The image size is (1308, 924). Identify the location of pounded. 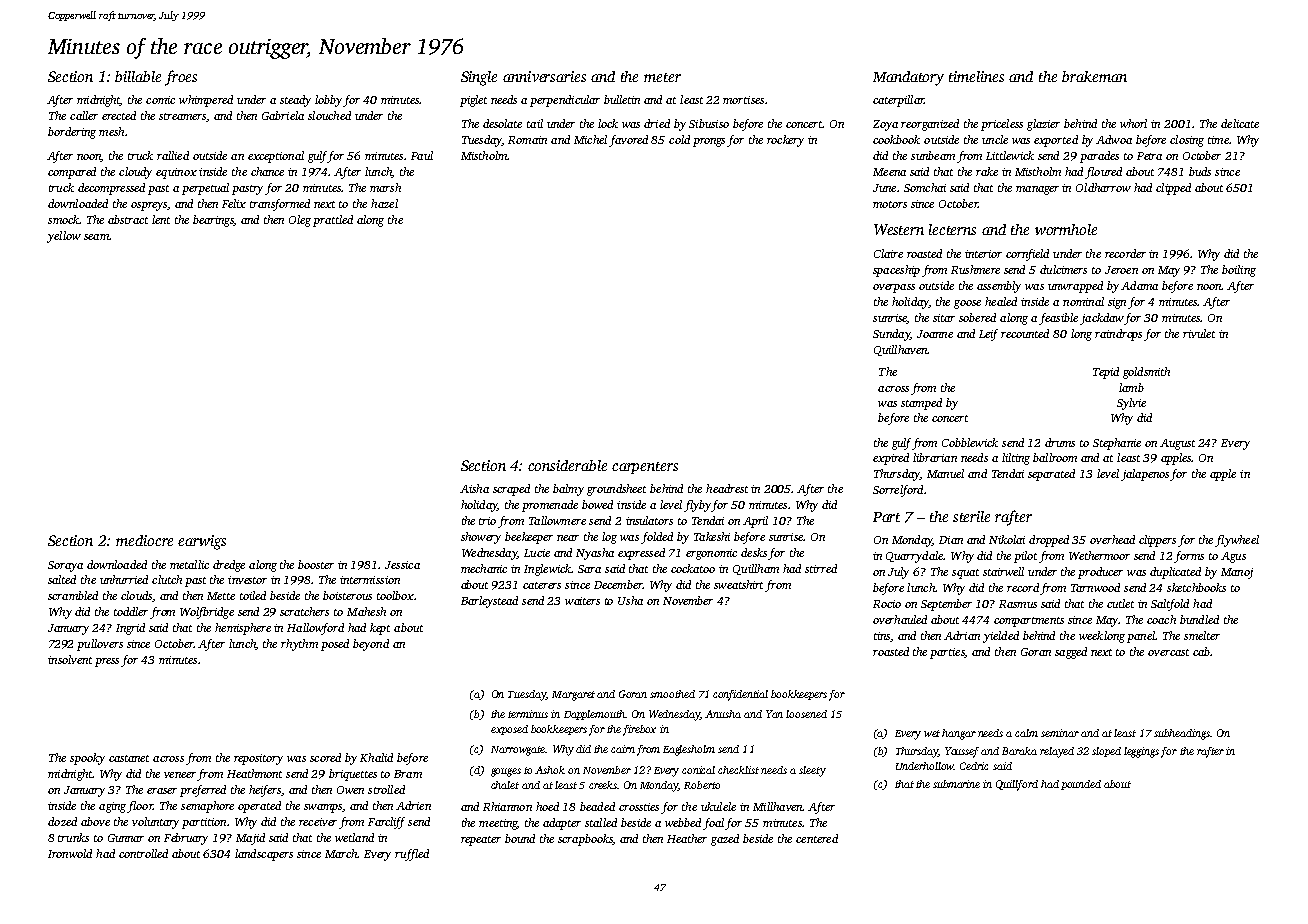
(1081, 785).
